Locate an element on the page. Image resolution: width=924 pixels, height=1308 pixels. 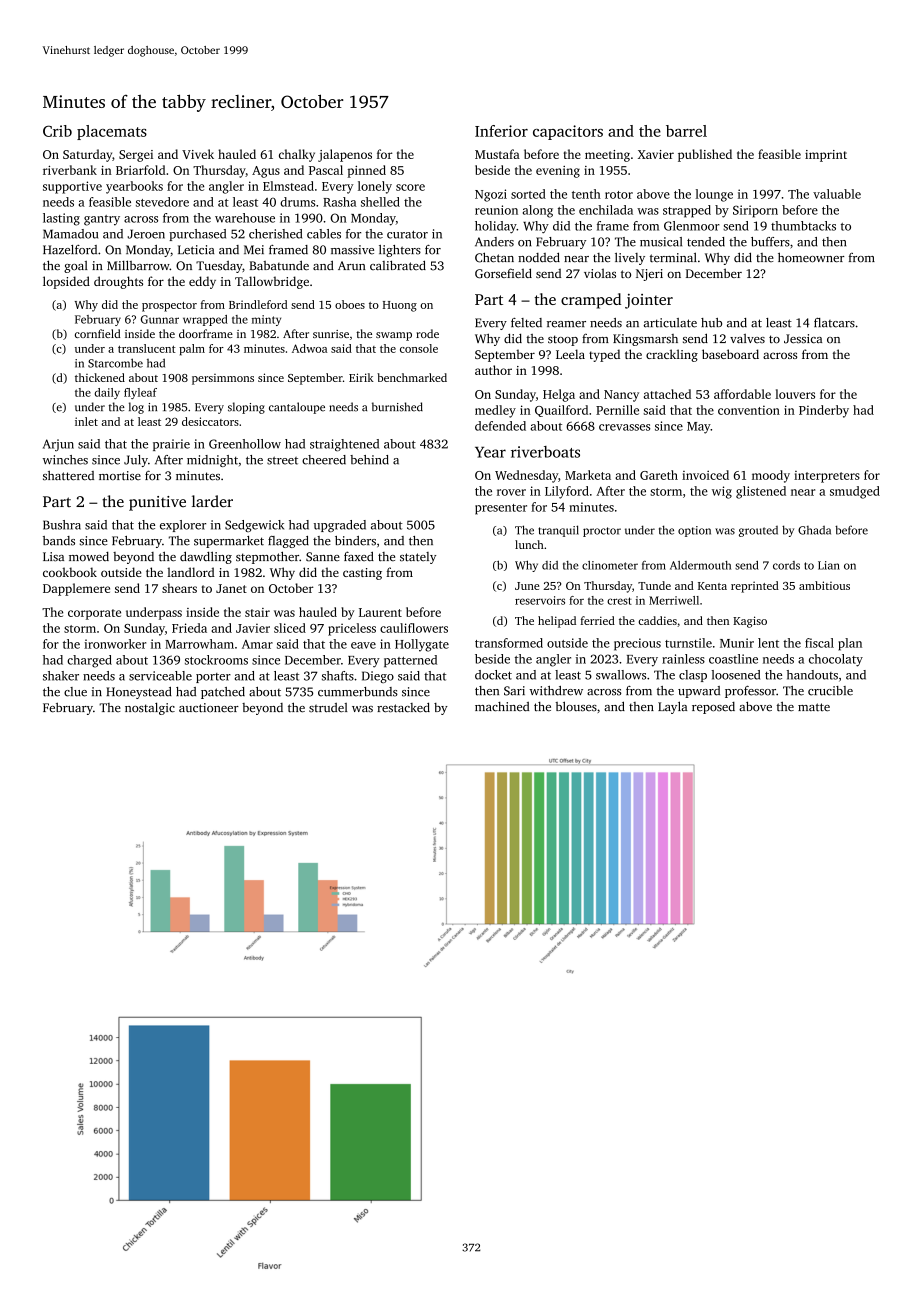
thickened is located at coordinates (100, 377).
